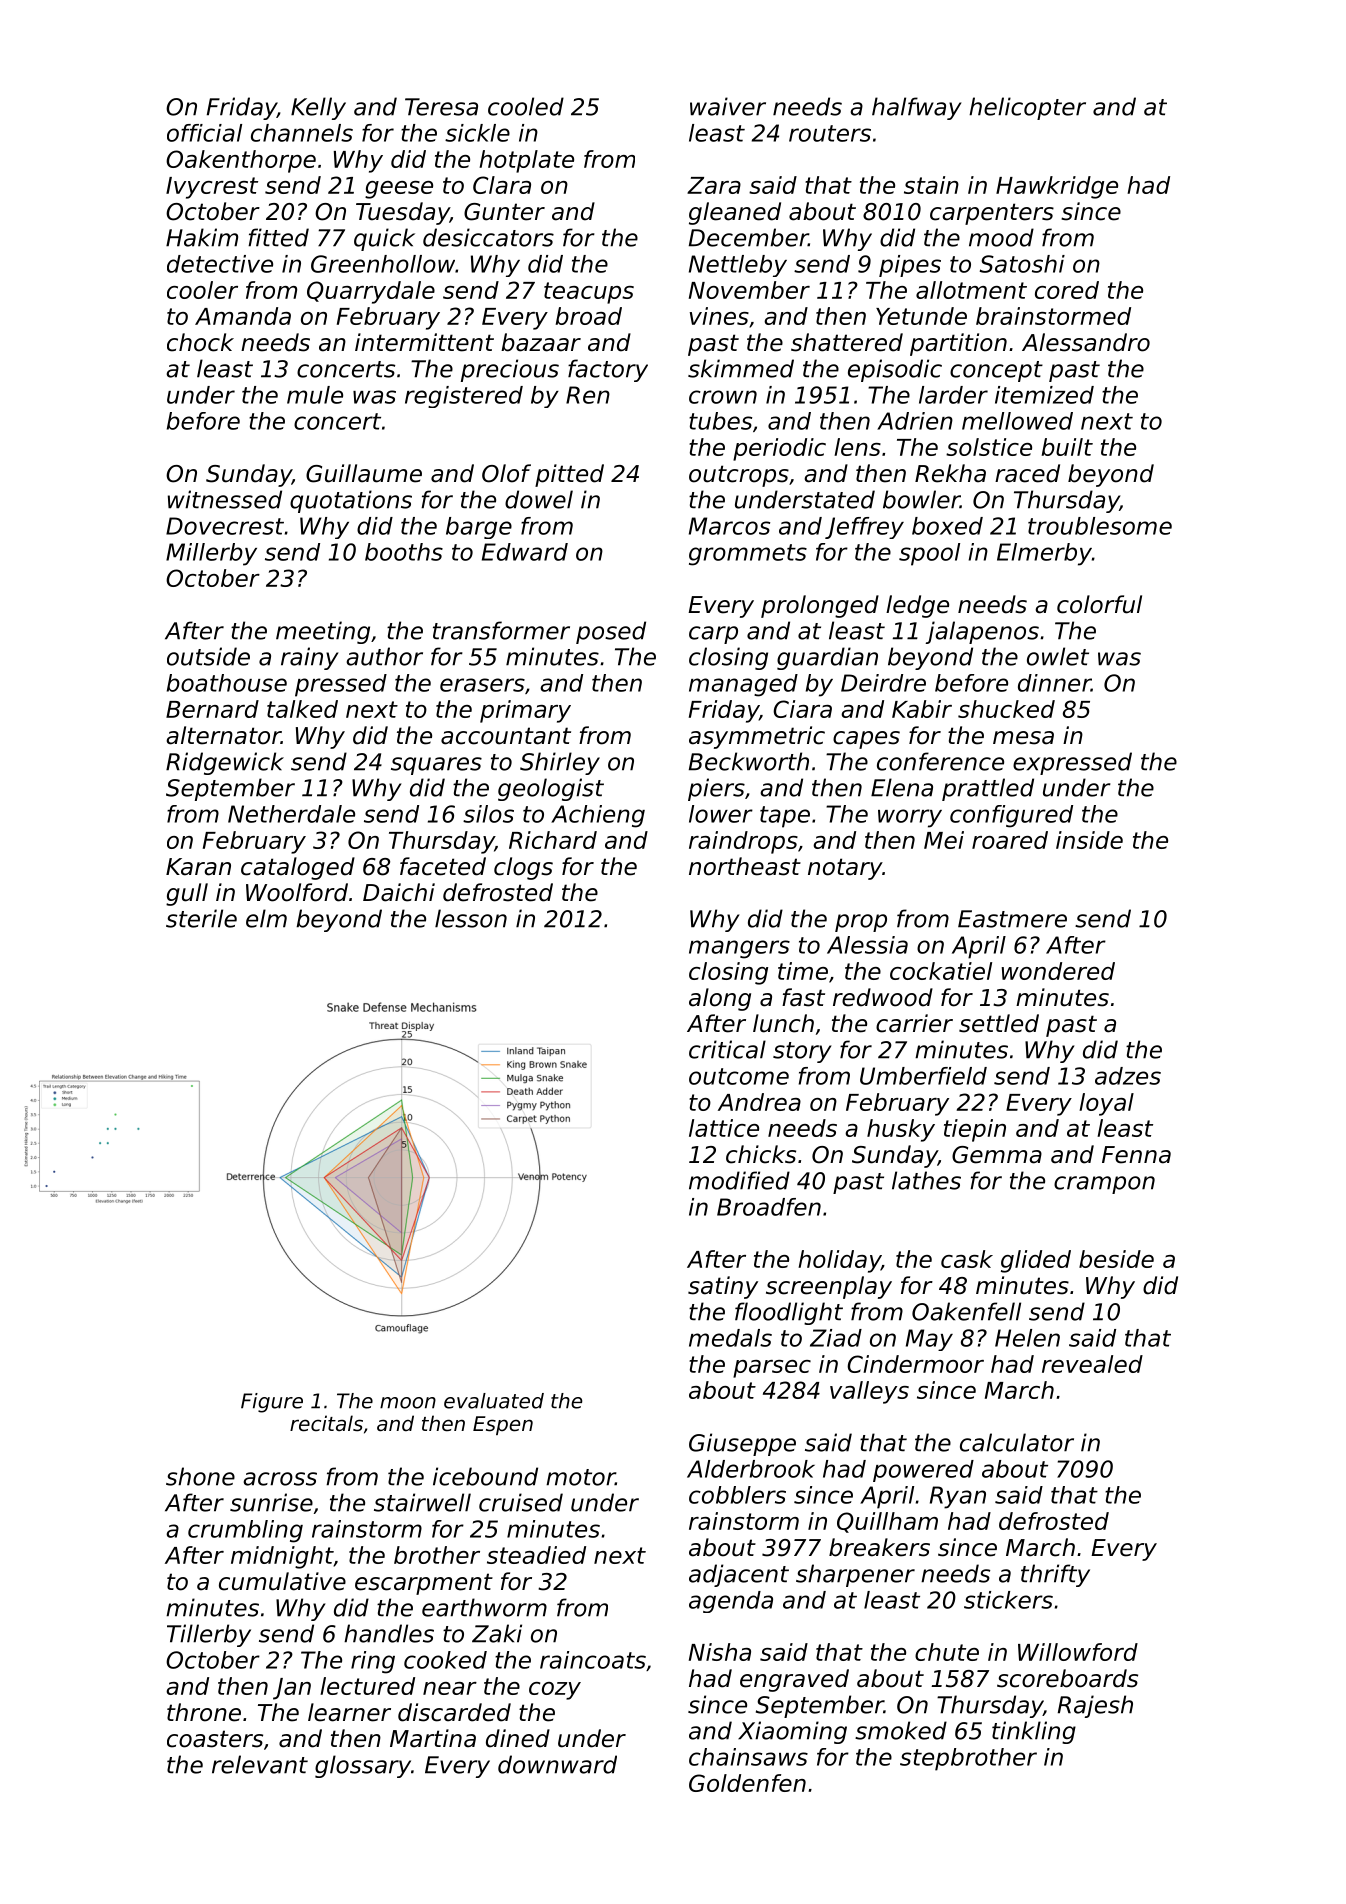 Image resolution: width=1346 pixels, height=1904 pixels. I want to click on floodlight, so click(789, 1313).
